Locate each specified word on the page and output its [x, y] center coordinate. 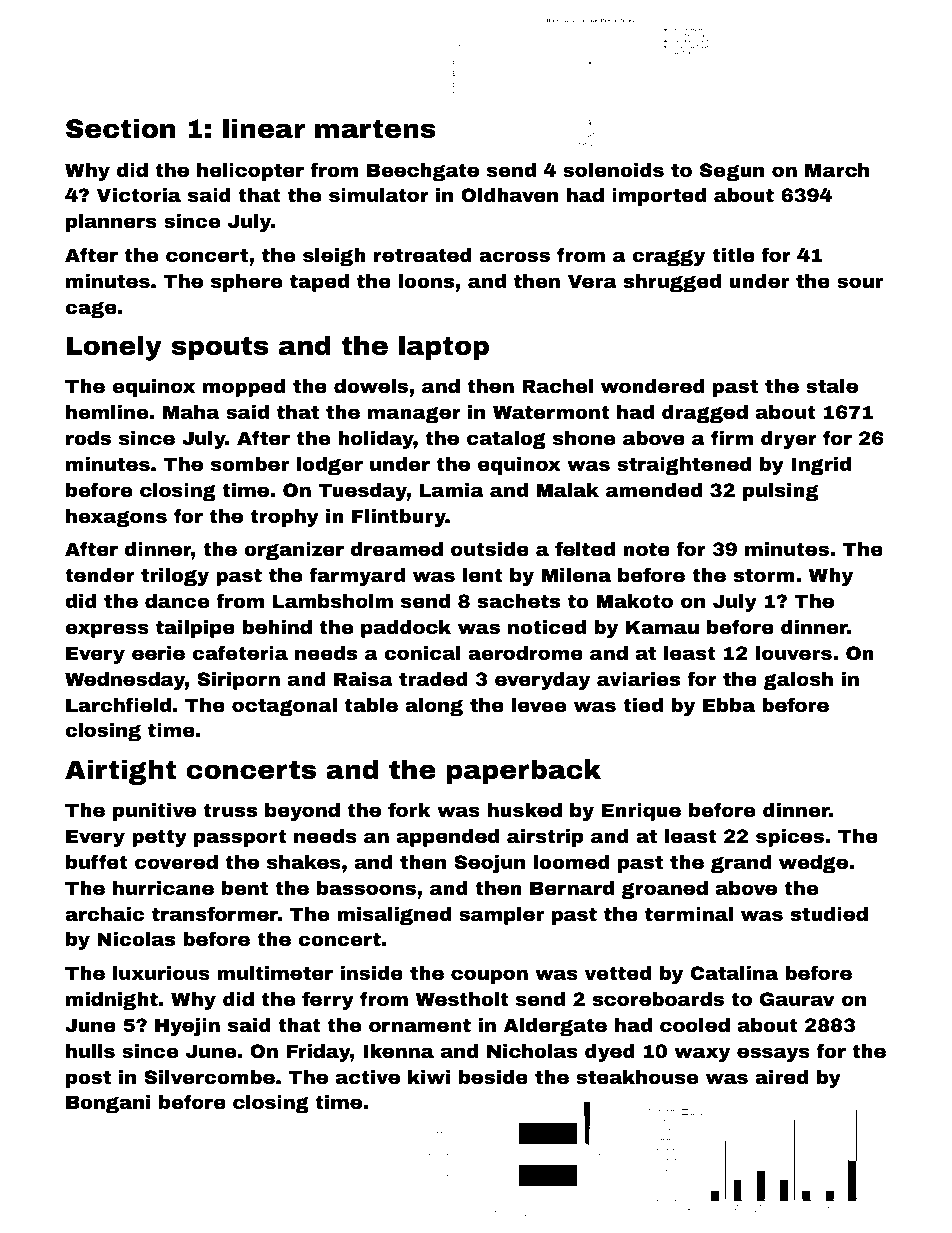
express [107, 630]
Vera [592, 281]
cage [91, 310]
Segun [732, 172]
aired [781, 1077]
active [368, 1077]
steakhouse [637, 1077]
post [88, 1079]
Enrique [641, 812]
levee [539, 705]
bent [245, 888]
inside [372, 973]
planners [111, 223]
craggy [668, 258]
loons [426, 281]
